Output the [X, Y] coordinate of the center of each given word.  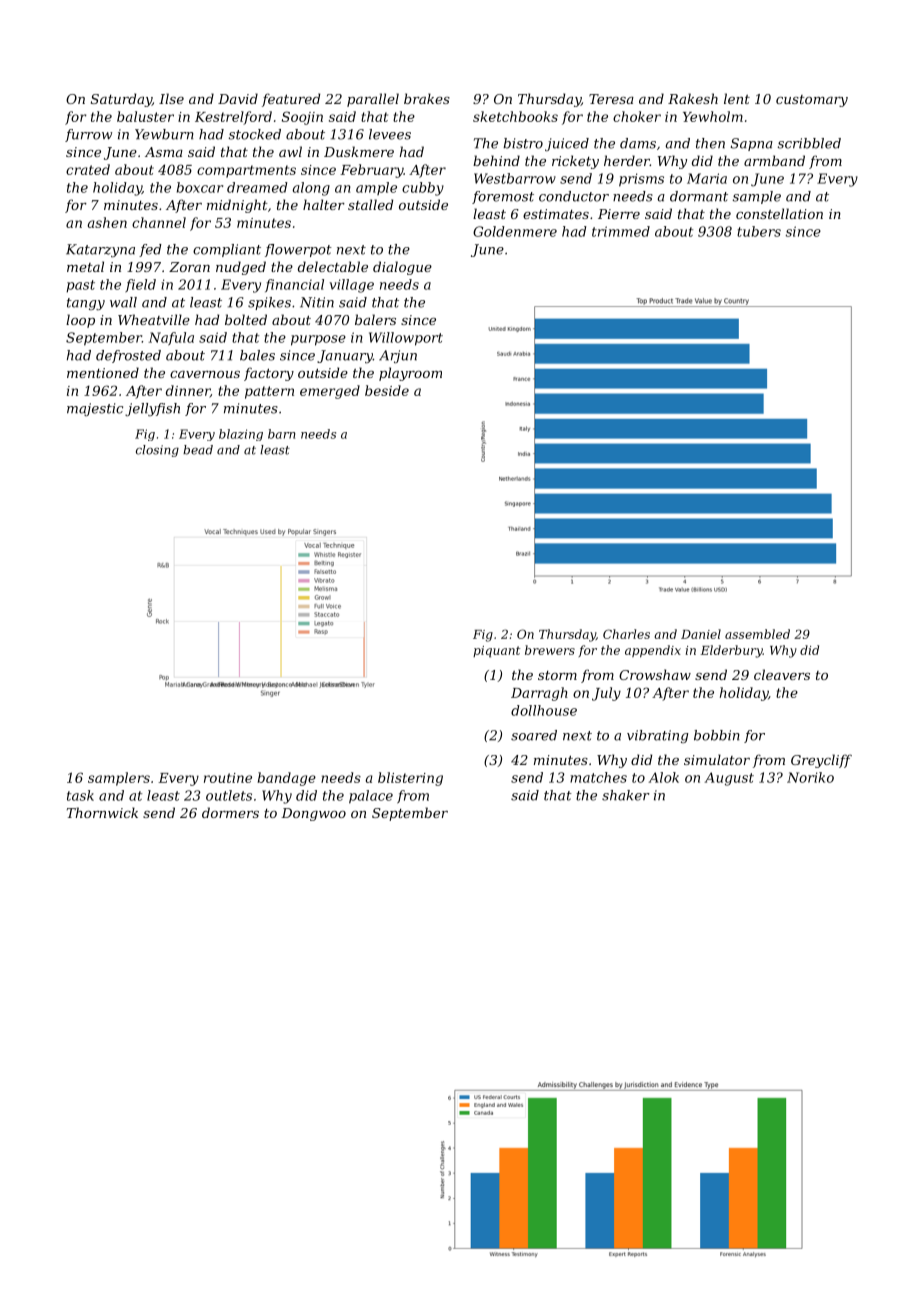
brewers [550, 650]
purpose [318, 340]
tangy [86, 304]
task [80, 795]
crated [88, 169]
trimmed [621, 231]
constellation [779, 213]
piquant [496, 652]
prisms [641, 180]
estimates [556, 214]
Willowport [406, 339]
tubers [759, 231]
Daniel [701, 634]
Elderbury [732, 651]
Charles [626, 634]
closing [157, 451]
